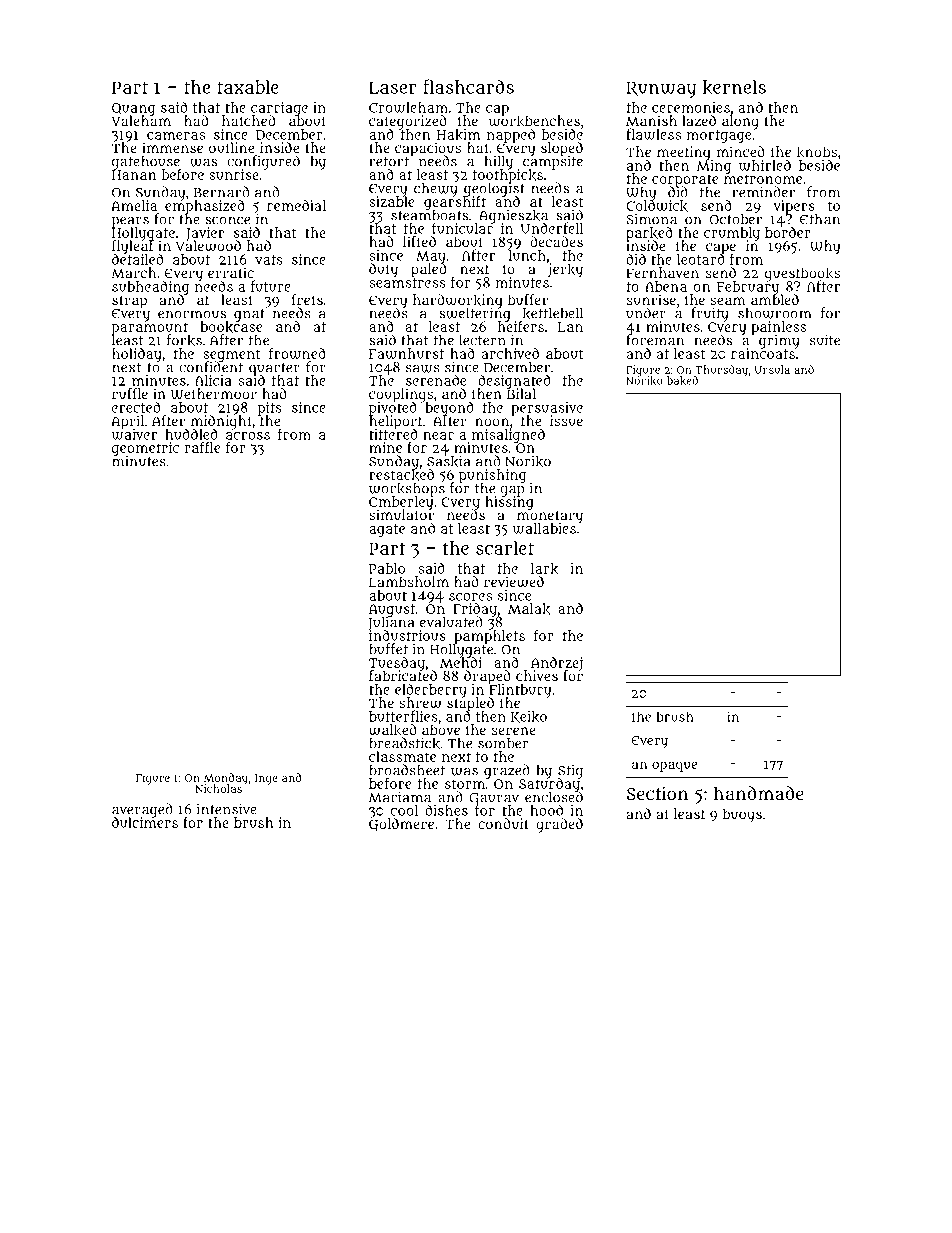 This page has width=952, height=1233. I want to click on campsite, so click(553, 162).
